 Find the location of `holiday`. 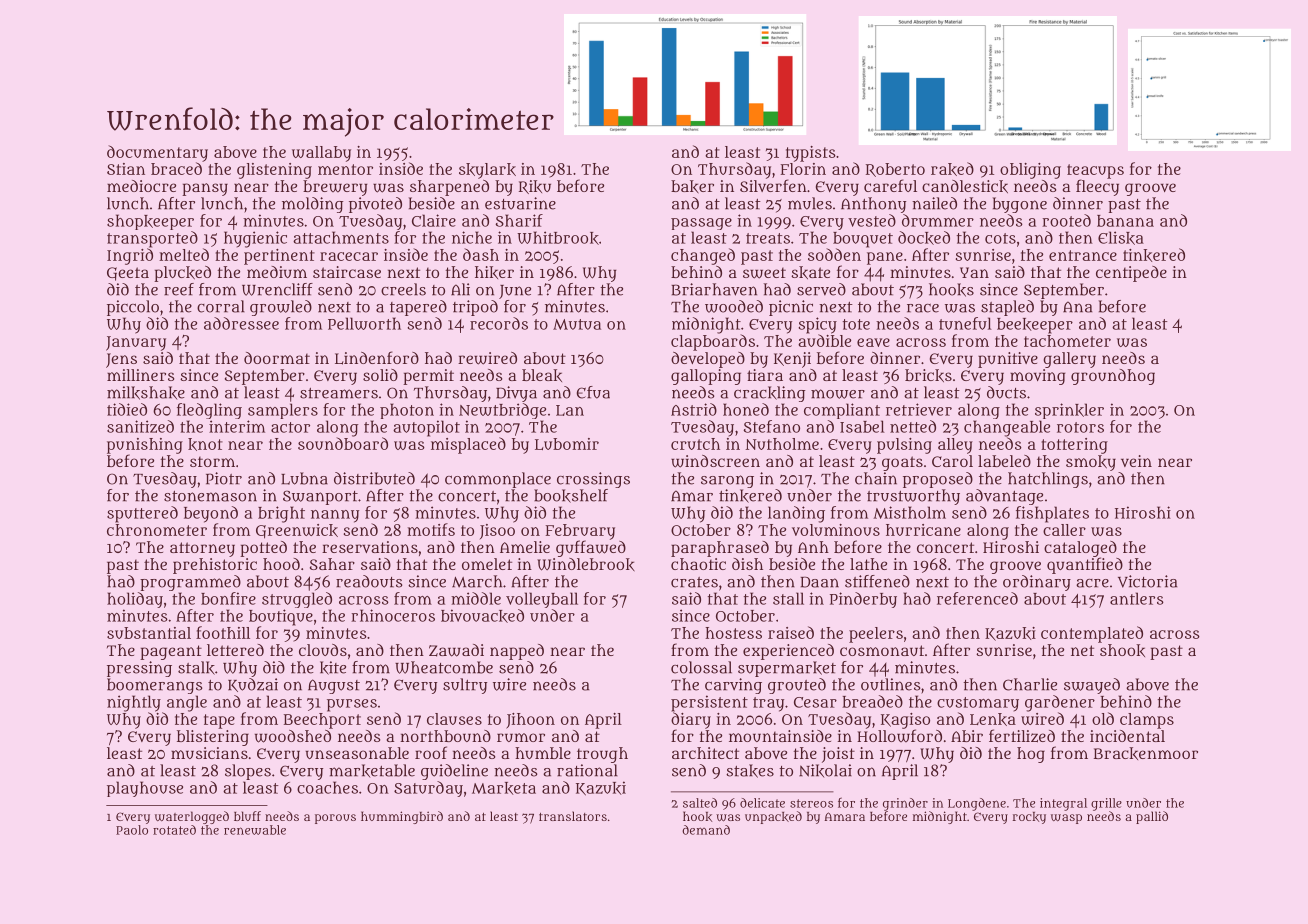

holiday is located at coordinates (135, 600).
